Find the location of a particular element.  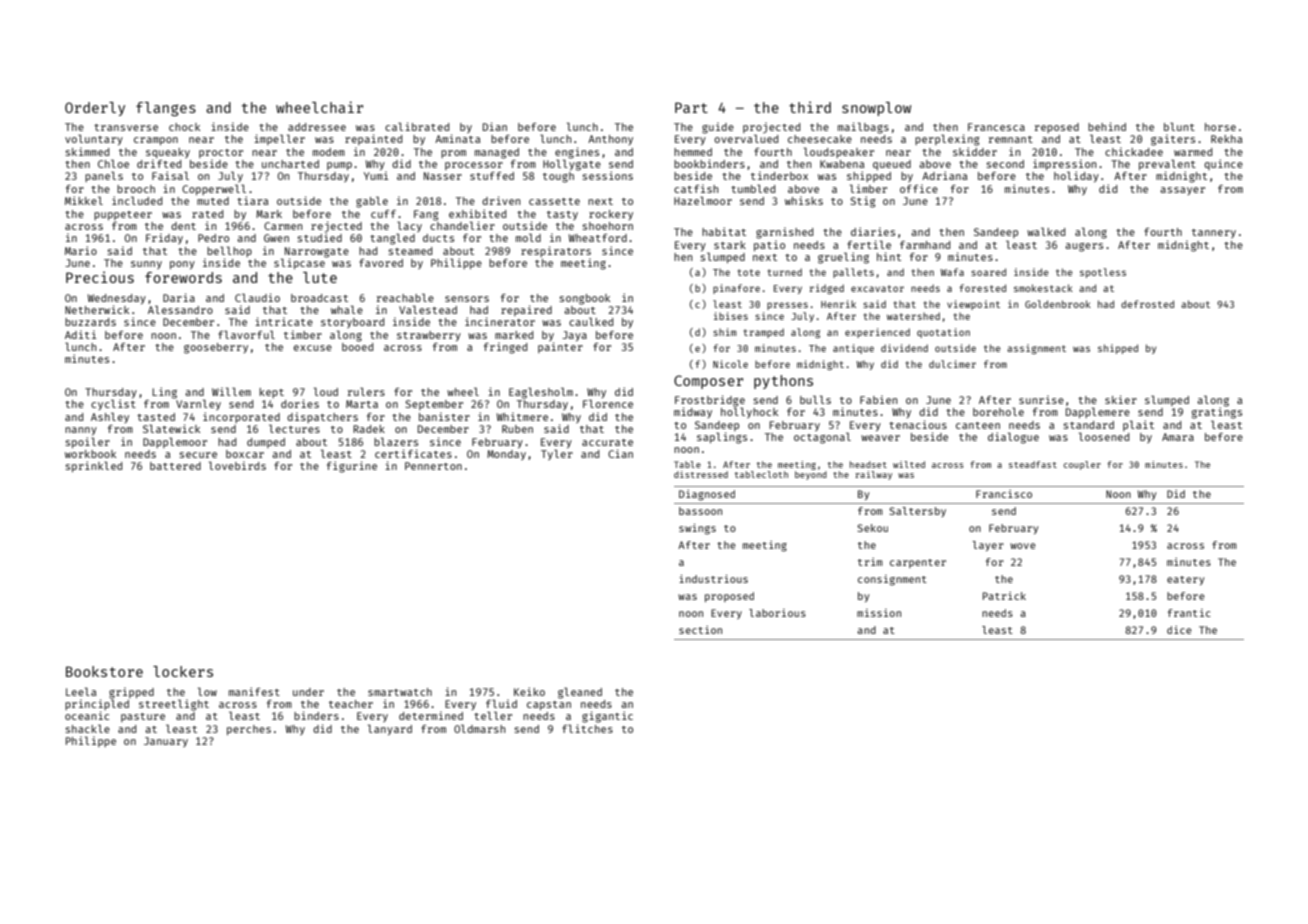

Part is located at coordinates (691, 107).
